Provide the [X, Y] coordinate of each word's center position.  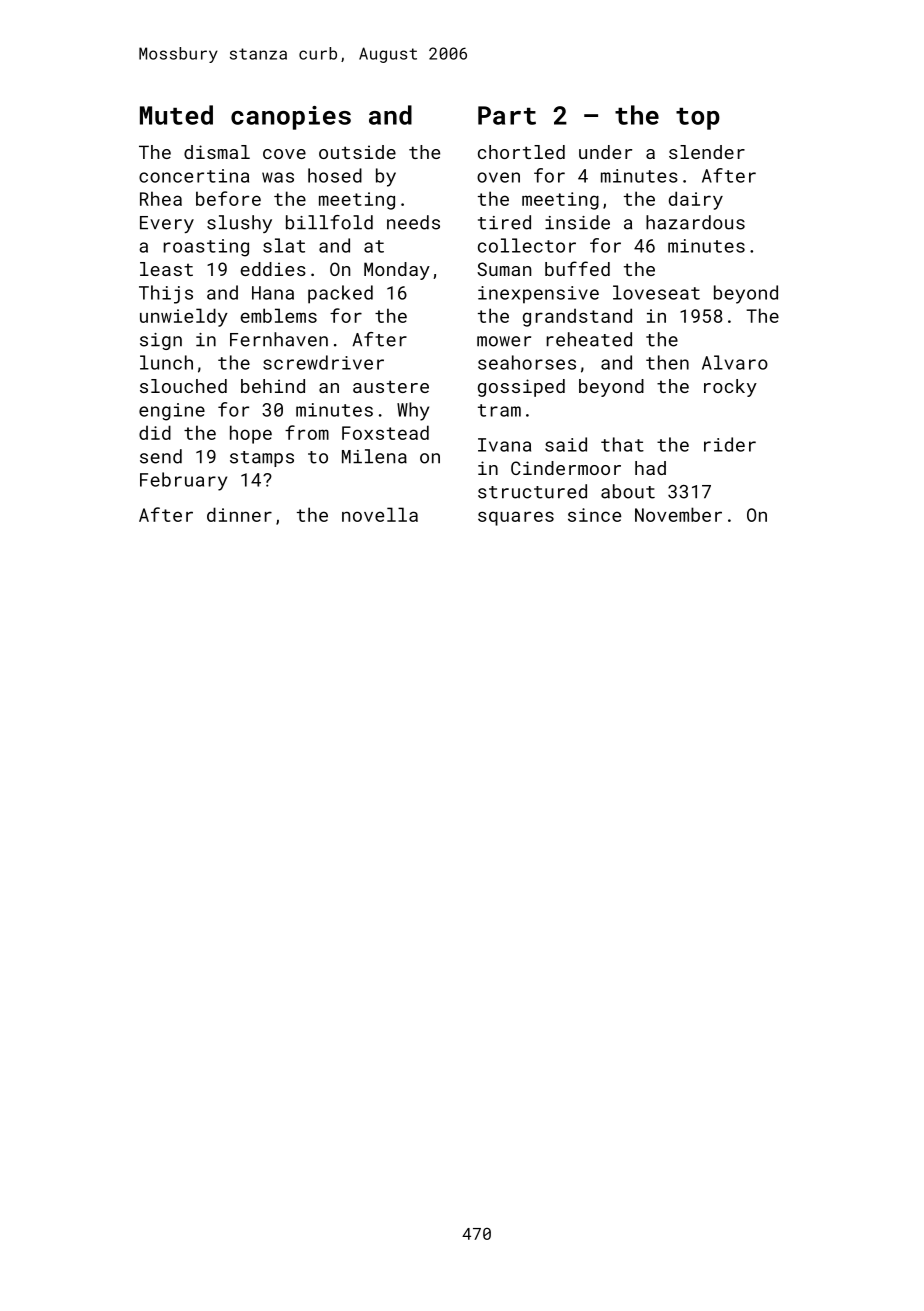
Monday [397, 271]
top [698, 119]
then [667, 362]
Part [507, 115]
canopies [291, 118]
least [166, 269]
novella [380, 514]
